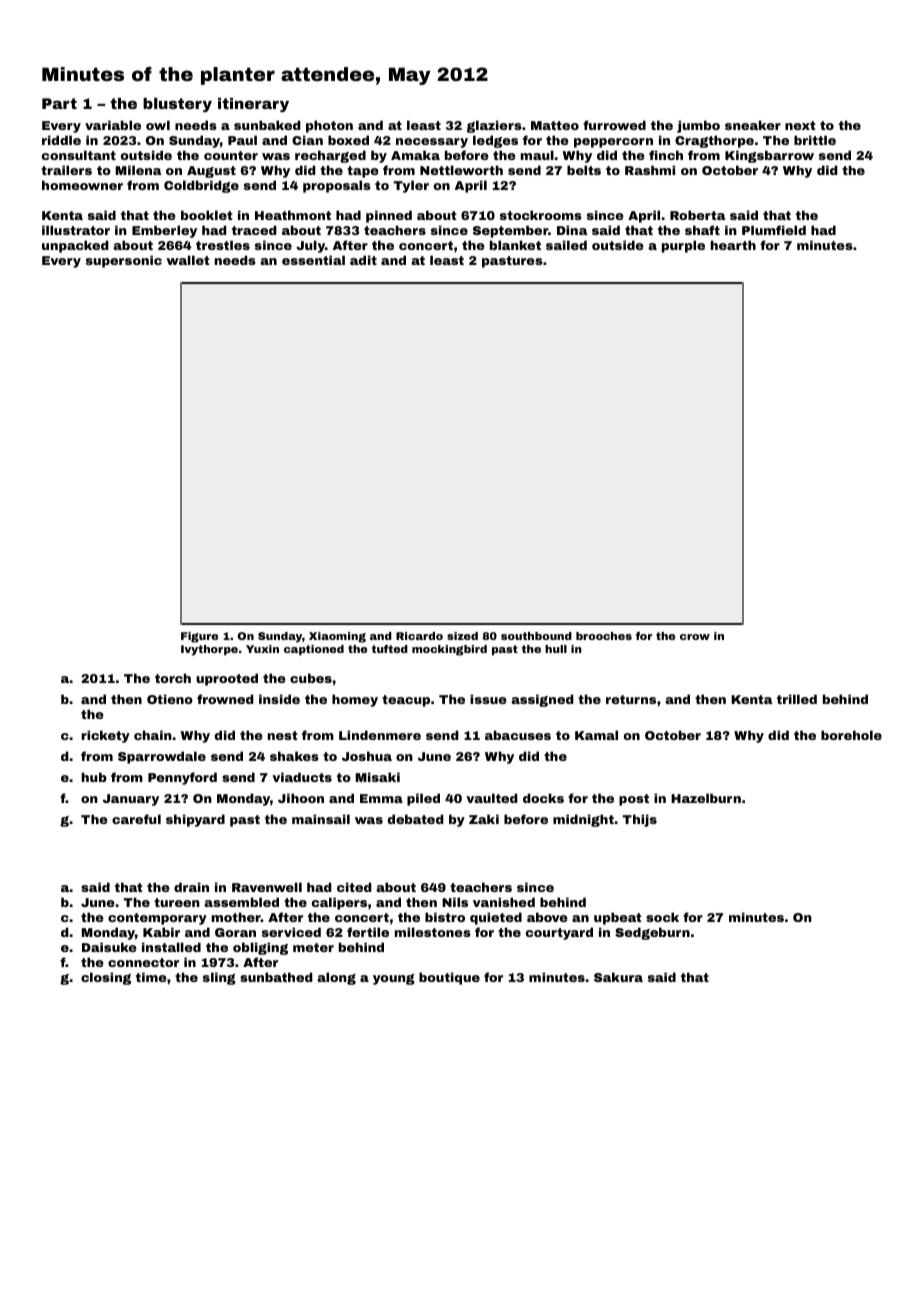  I want to click on Kamal, so click(596, 735).
